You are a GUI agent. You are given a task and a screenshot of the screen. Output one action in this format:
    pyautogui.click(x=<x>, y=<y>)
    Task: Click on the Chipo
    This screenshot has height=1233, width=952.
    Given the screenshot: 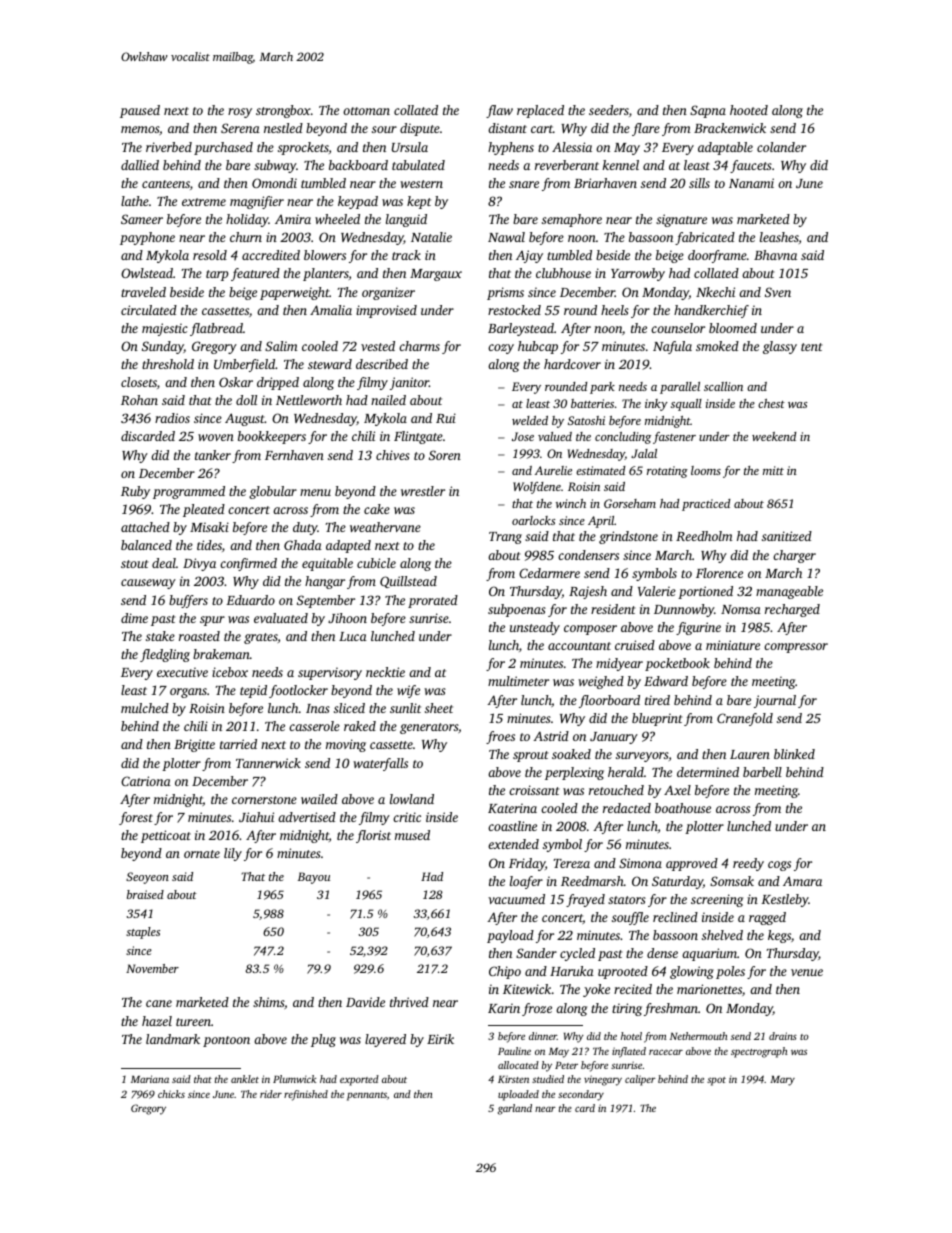 What is the action you would take?
    pyautogui.click(x=505, y=972)
